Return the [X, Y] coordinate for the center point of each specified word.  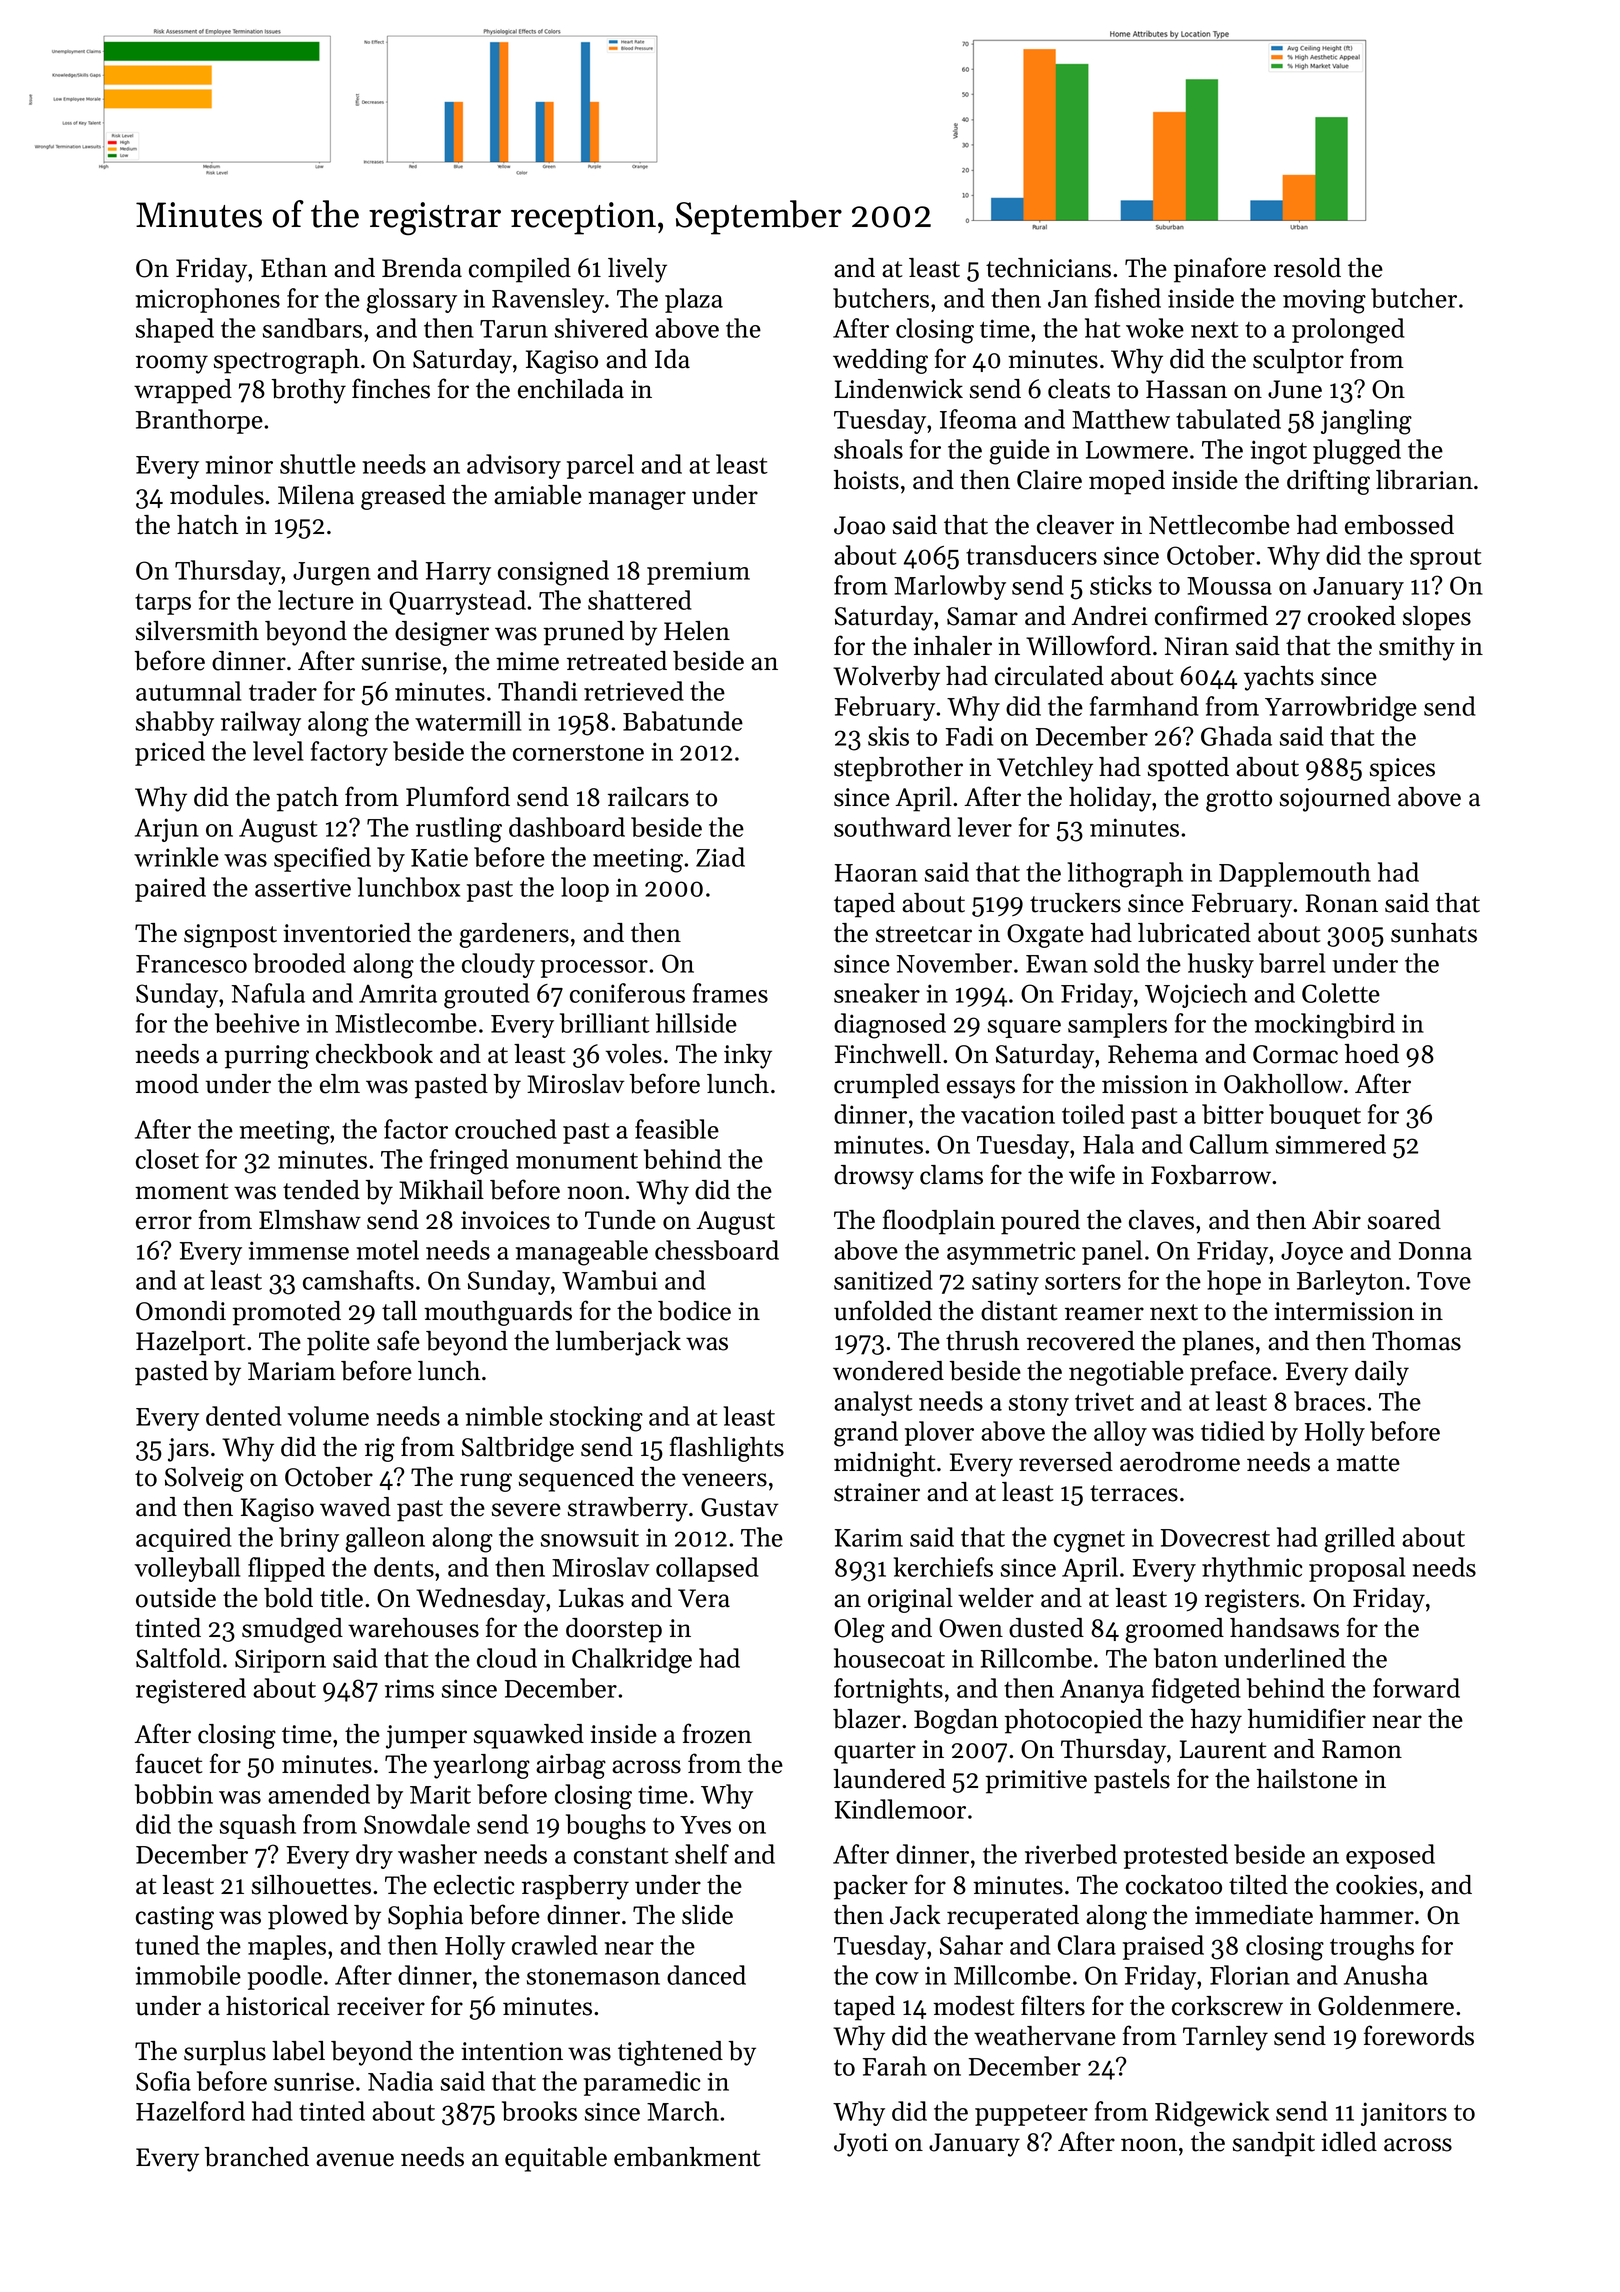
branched [256, 2157]
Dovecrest [1215, 1538]
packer [870, 1887]
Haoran [876, 873]
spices [1402, 770]
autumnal [188, 691]
